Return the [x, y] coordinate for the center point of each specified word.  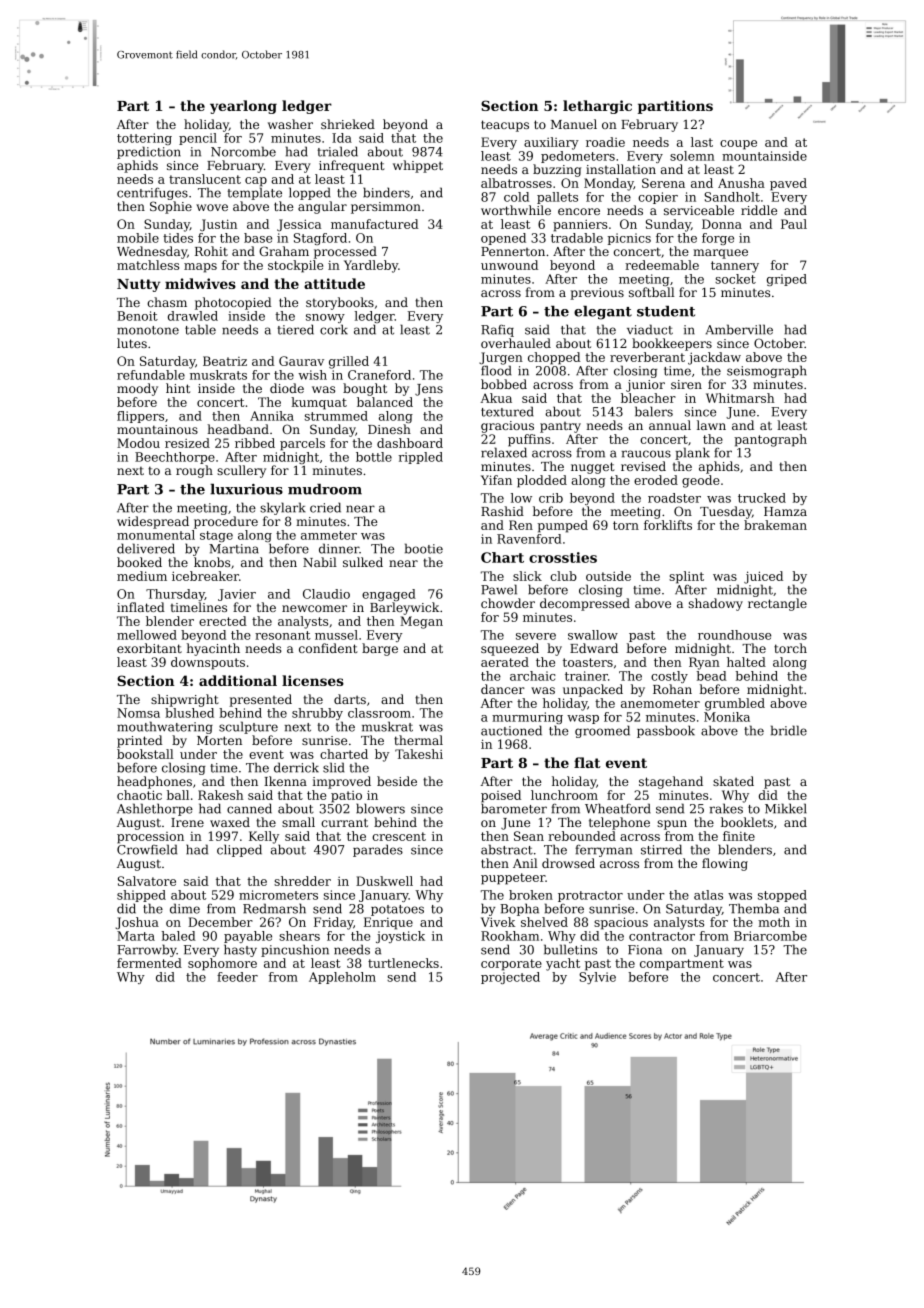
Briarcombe [770, 936]
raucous [646, 454]
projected [510, 978]
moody [137, 389]
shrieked [348, 124]
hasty [240, 950]
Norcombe [243, 151]
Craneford [379, 375]
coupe [738, 145]
